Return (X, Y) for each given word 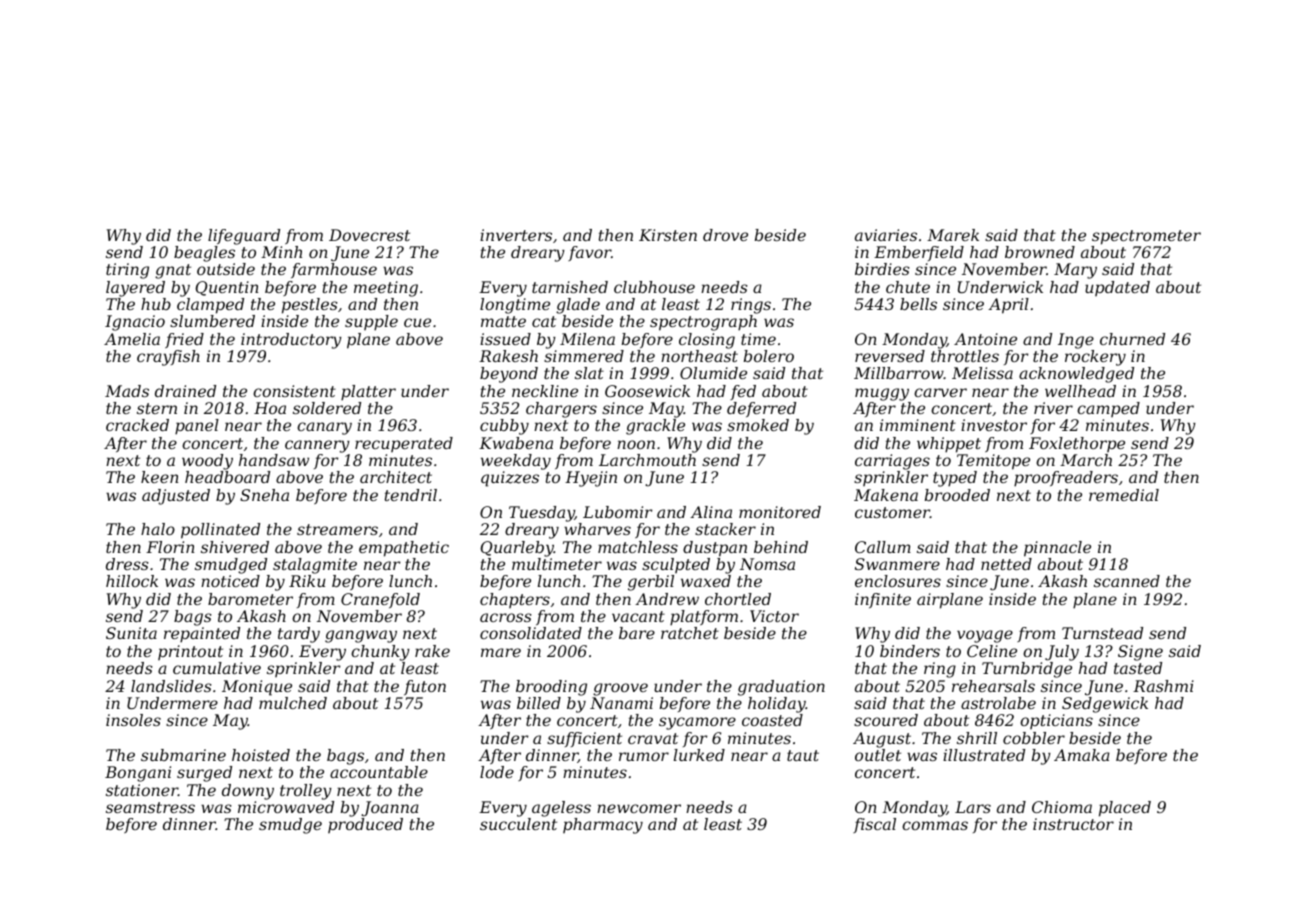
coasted (772, 720)
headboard (227, 477)
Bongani (138, 774)
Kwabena (516, 443)
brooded (957, 495)
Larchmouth (647, 460)
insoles (133, 720)
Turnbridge (1027, 670)
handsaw (274, 460)
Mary (1075, 271)
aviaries (886, 235)
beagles (204, 254)
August (882, 740)
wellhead (1080, 391)
